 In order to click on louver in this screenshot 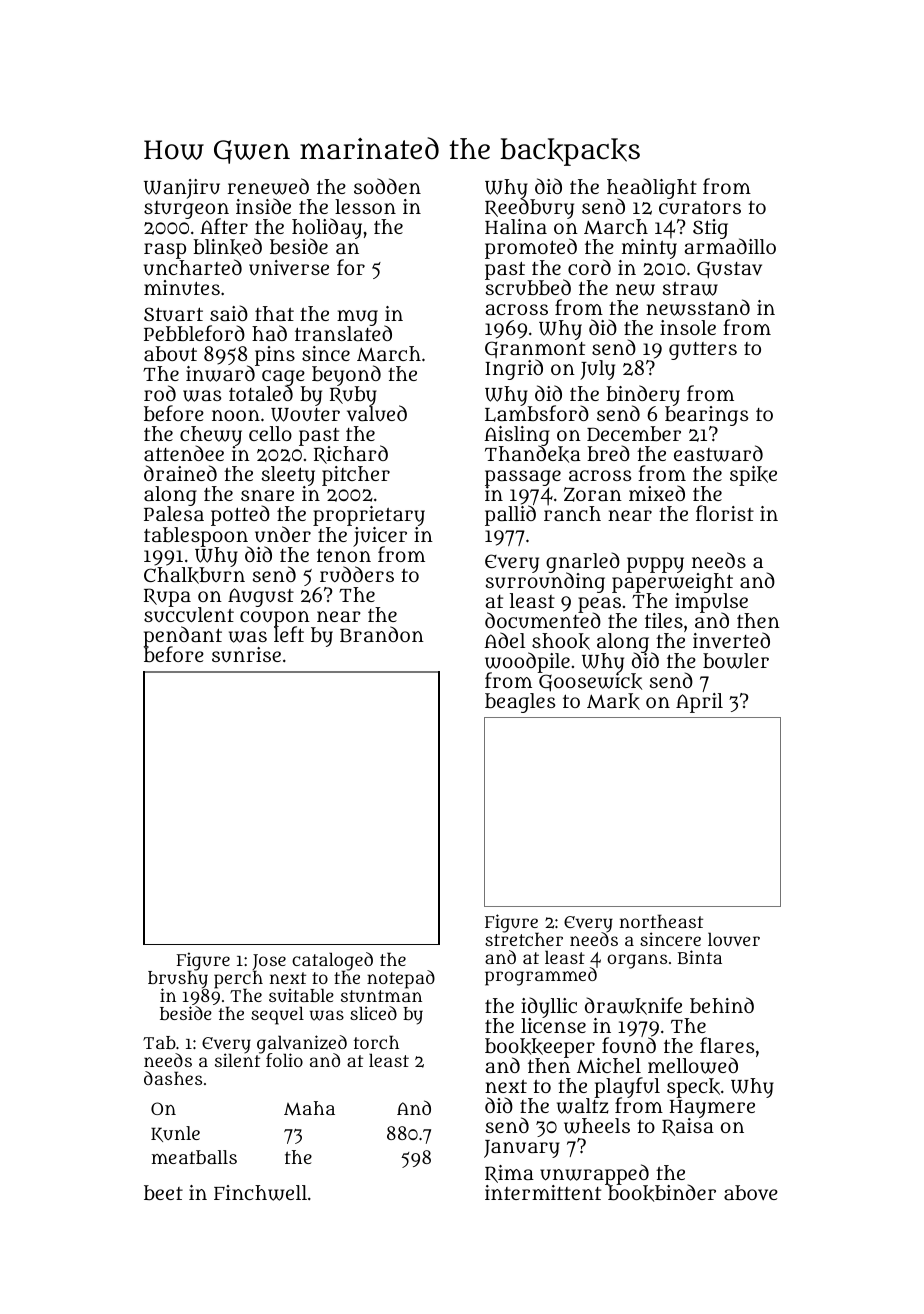, I will do `click(734, 939)`.
